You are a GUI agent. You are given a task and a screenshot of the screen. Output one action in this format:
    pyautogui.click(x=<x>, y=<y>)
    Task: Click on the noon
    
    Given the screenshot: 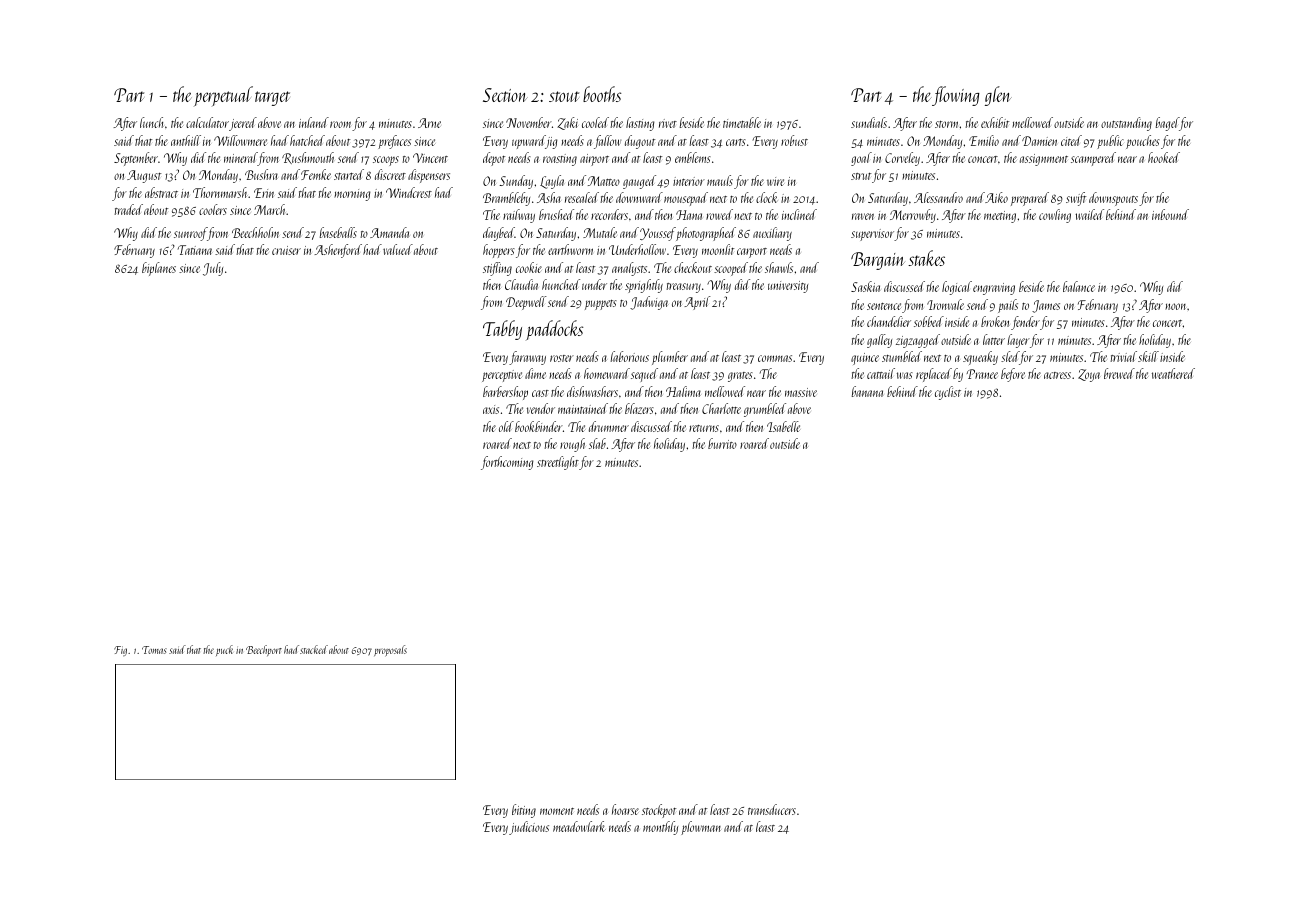 What is the action you would take?
    pyautogui.click(x=1175, y=306)
